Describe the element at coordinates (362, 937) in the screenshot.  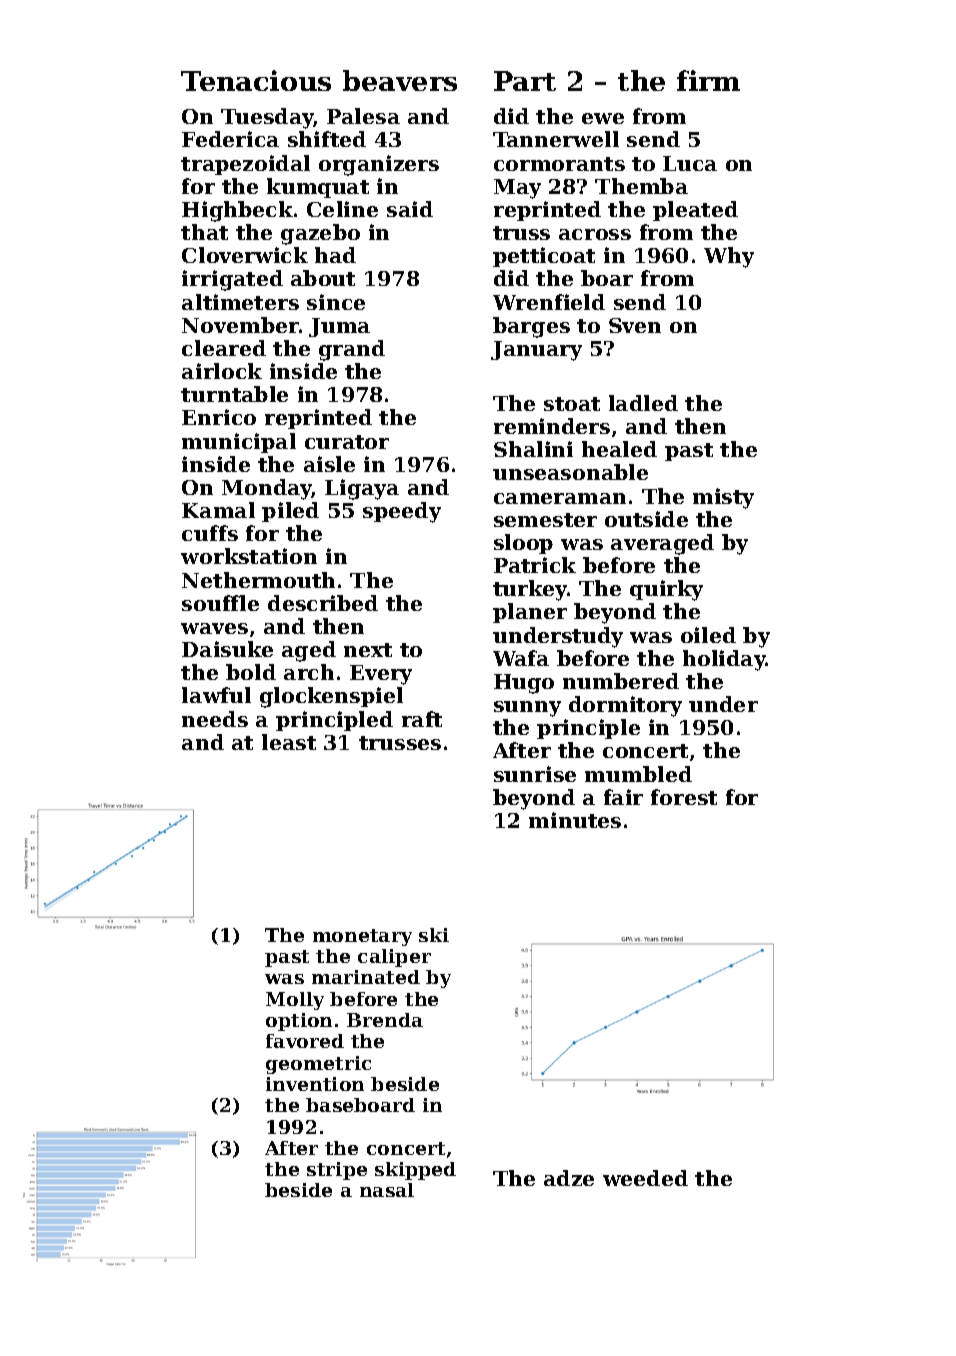
I see `monetary` at that location.
